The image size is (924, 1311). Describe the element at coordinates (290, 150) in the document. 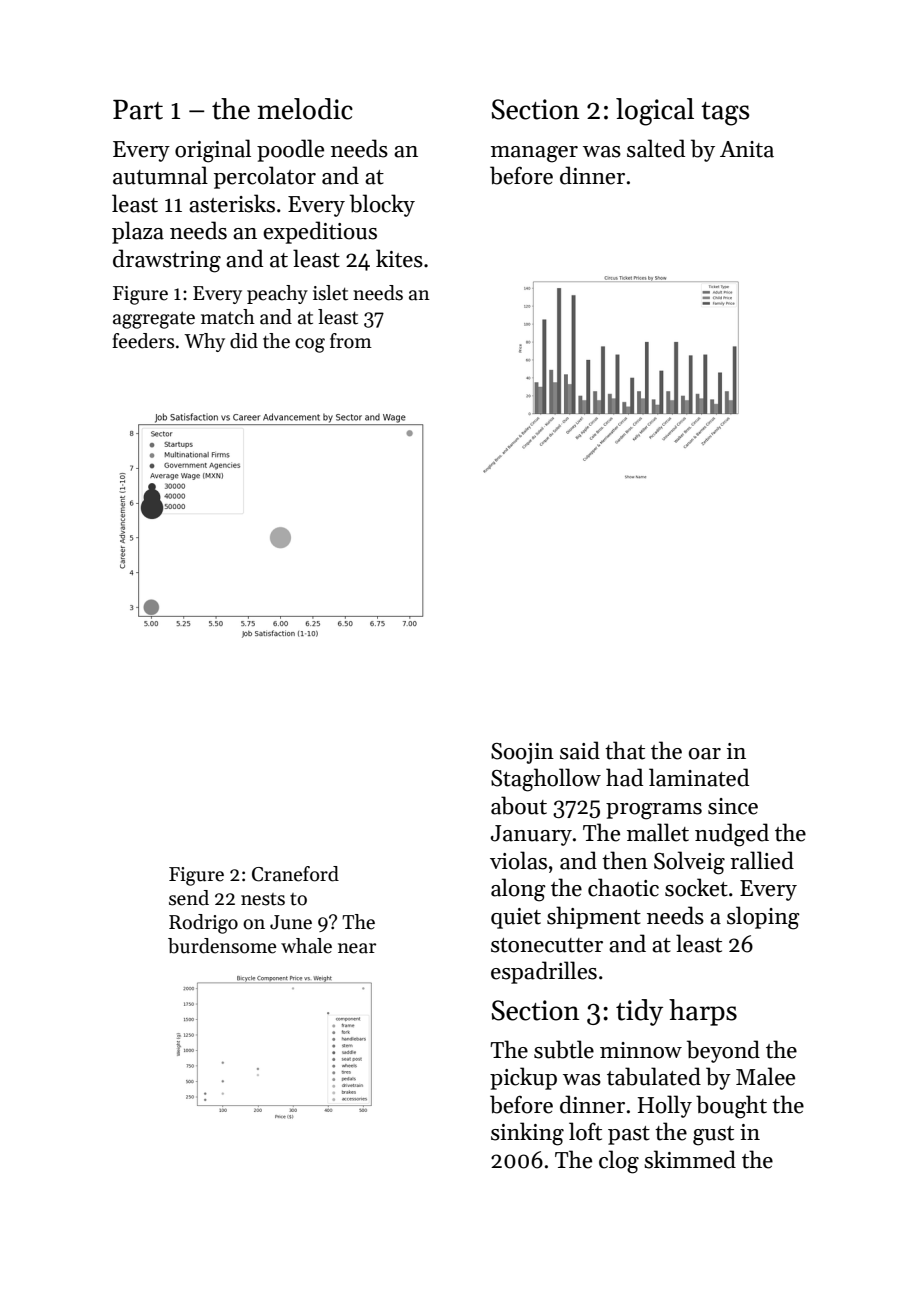

I see `poodle` at that location.
